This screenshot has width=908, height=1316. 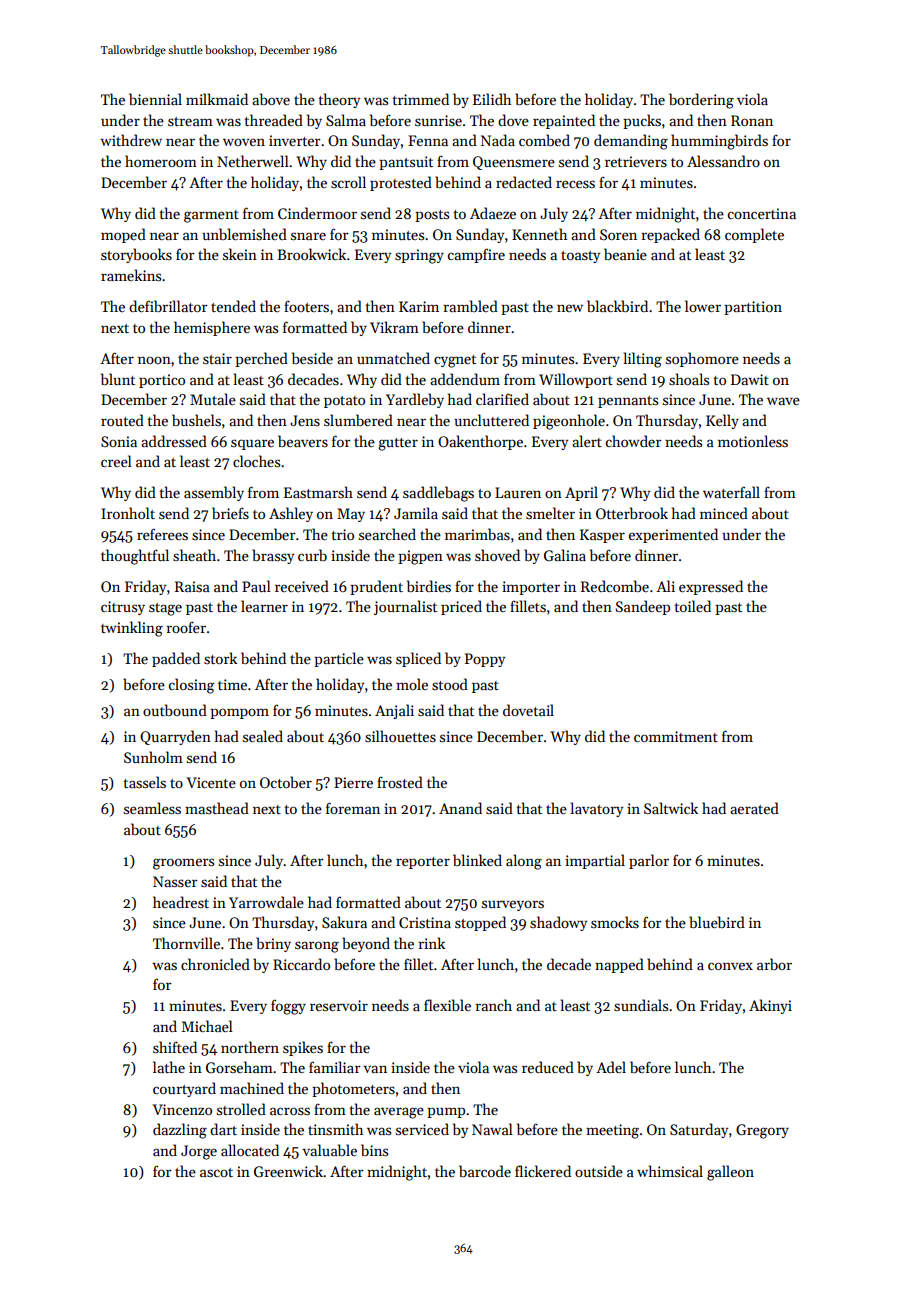 I want to click on motionless, so click(x=753, y=441).
